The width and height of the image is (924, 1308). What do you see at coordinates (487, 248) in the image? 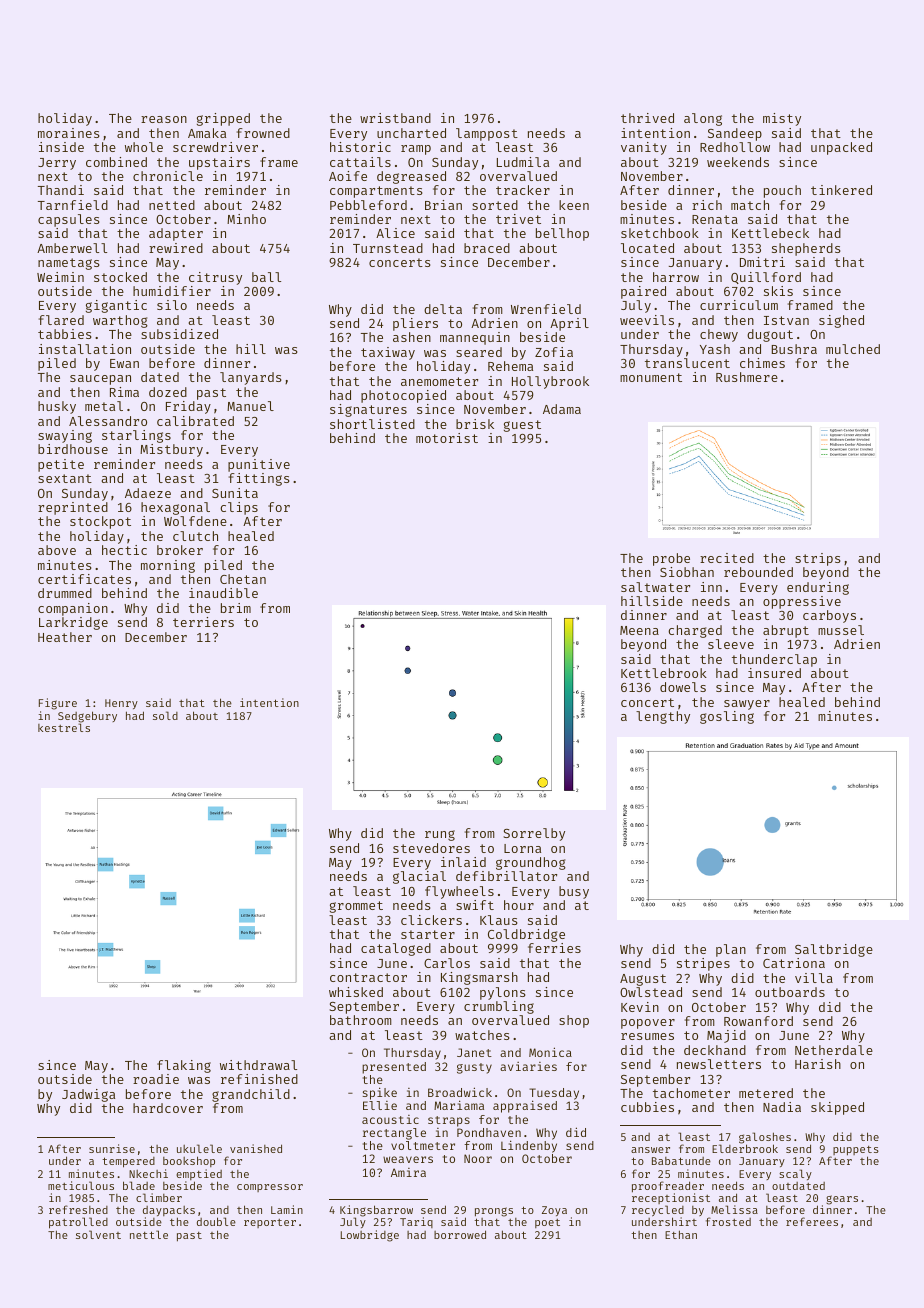
I see `braced` at bounding box center [487, 248].
